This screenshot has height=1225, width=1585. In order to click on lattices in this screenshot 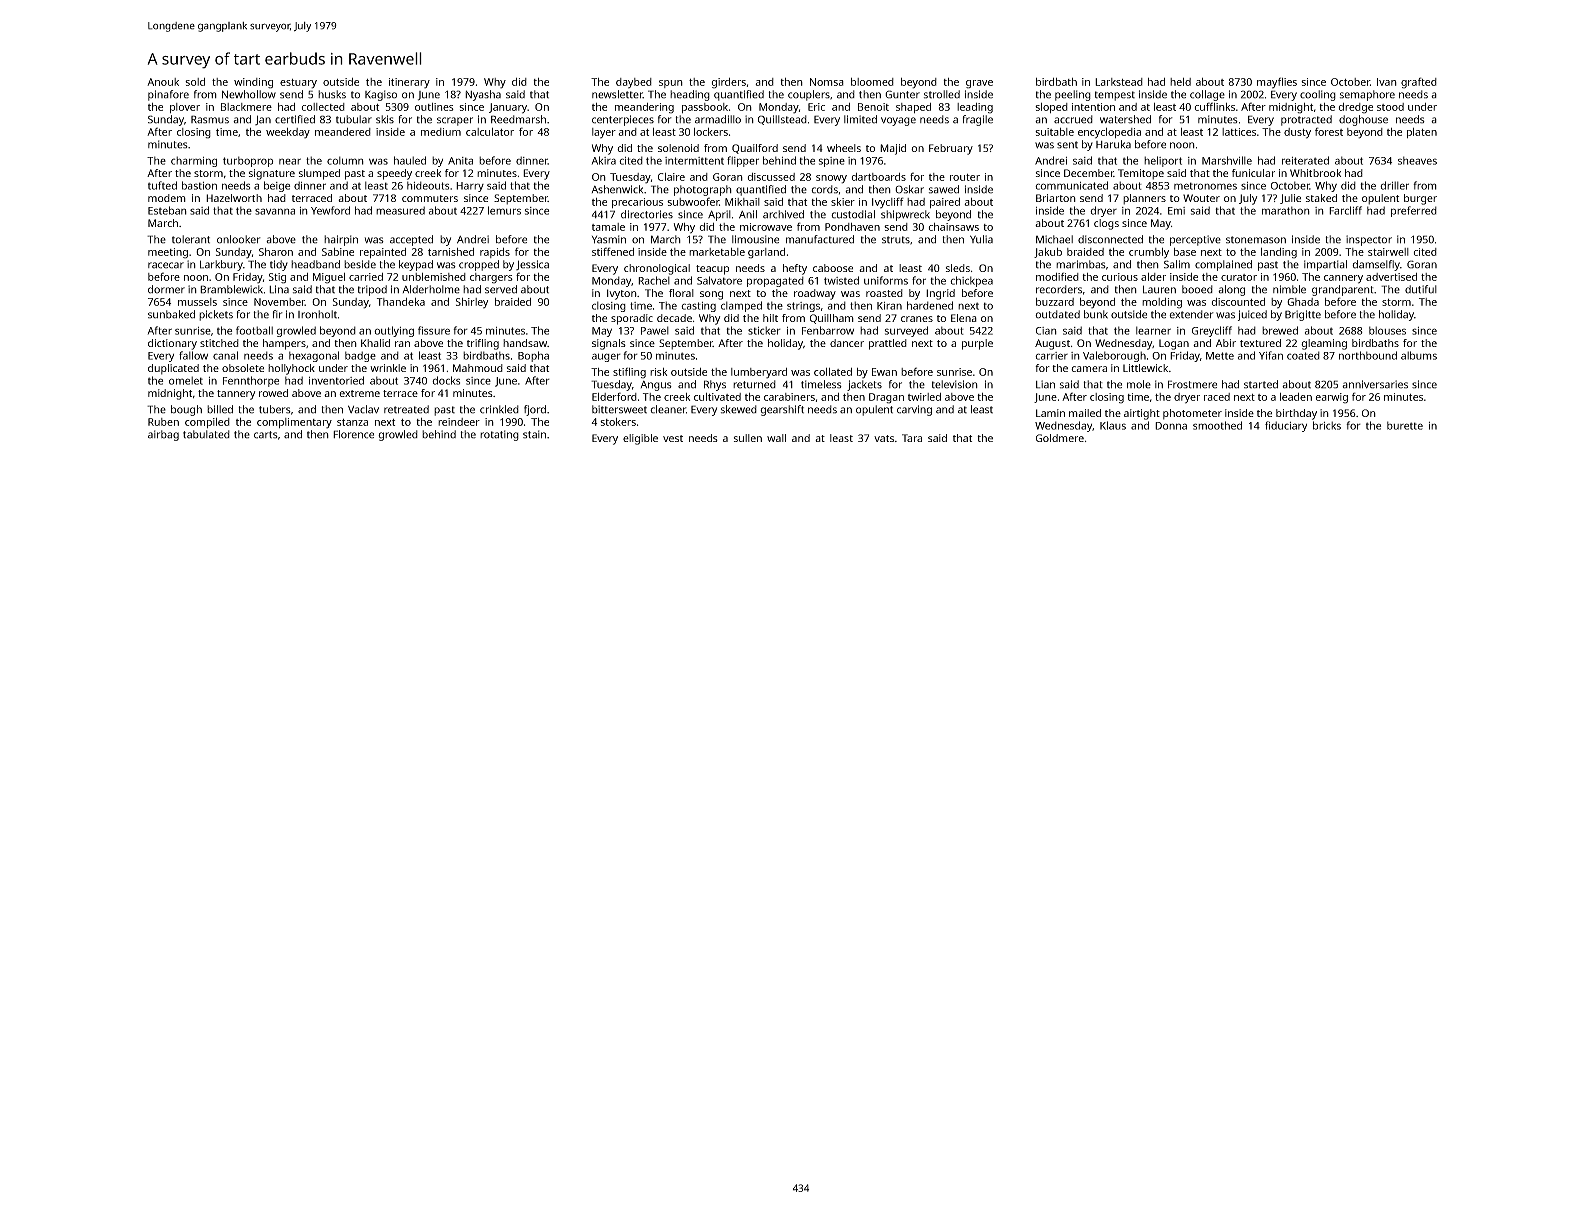, I will do `click(1239, 132)`.
